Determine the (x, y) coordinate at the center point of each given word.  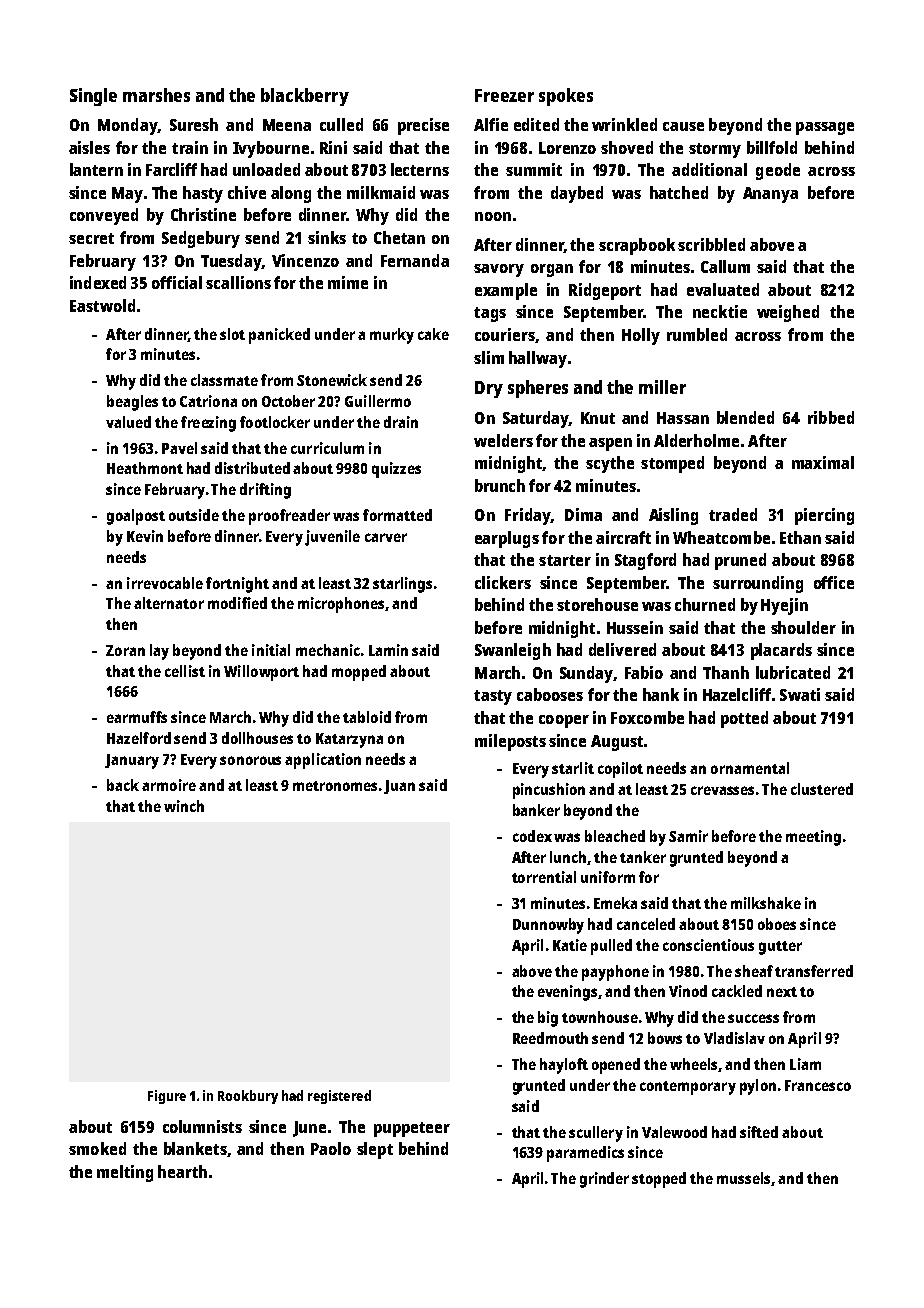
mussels (743, 1178)
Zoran (125, 650)
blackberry (305, 97)
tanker (643, 857)
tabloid (367, 717)
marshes (156, 95)
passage (825, 128)
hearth (182, 1171)
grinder (604, 1180)
